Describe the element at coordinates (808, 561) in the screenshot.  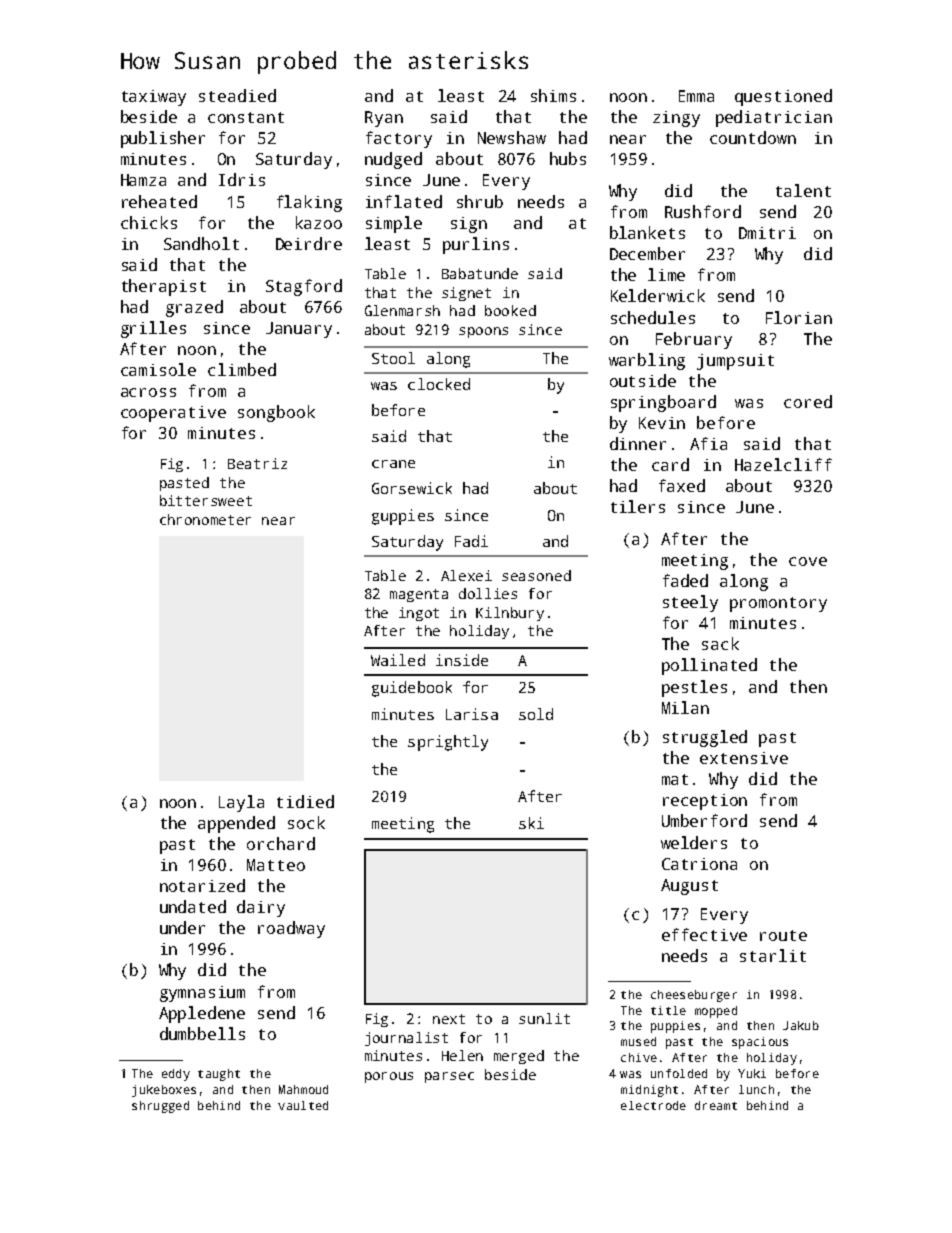
I see `cove` at that location.
